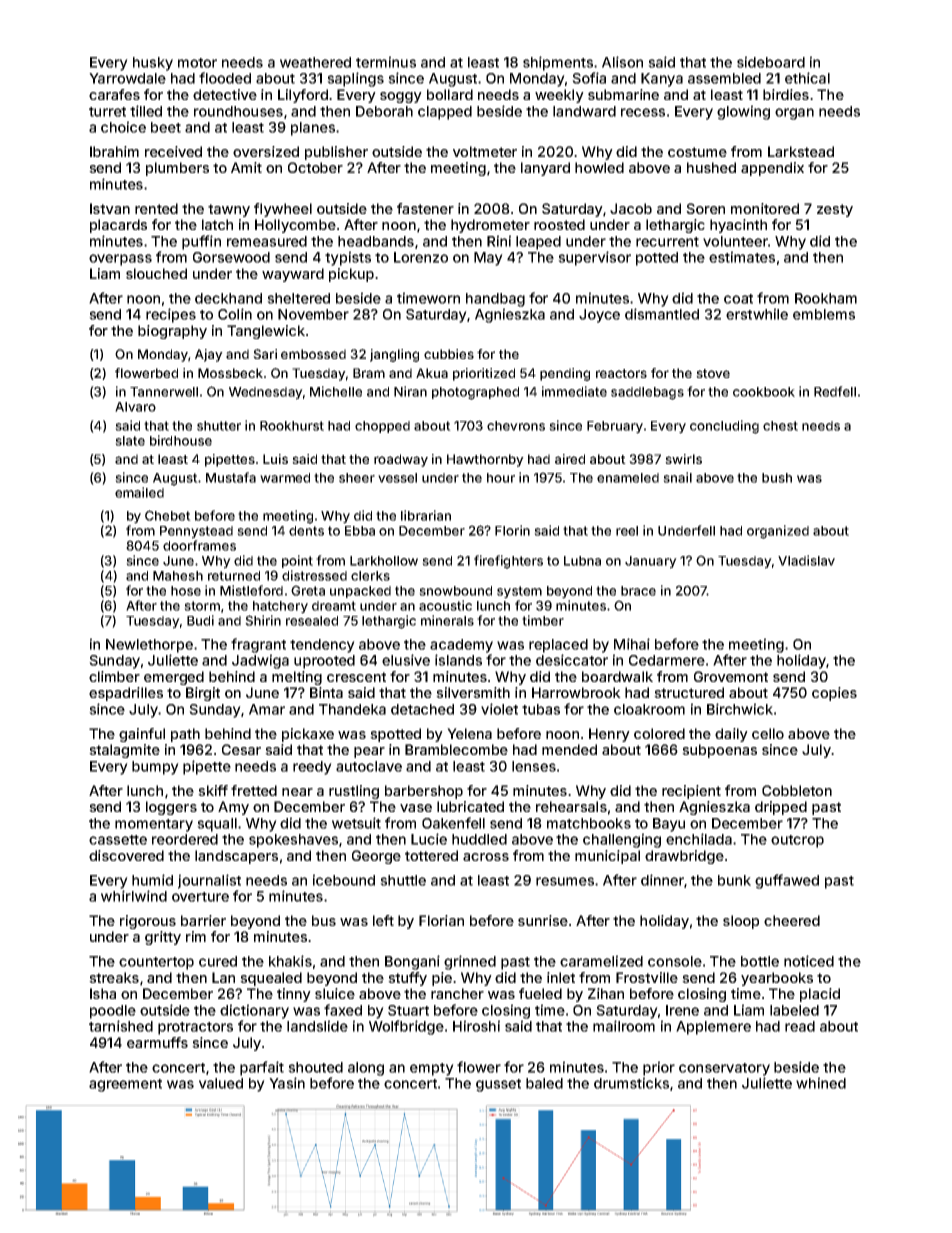 This screenshot has height=1233, width=952. Describe the element at coordinates (386, 62) in the screenshot. I see `terminus` at that location.
